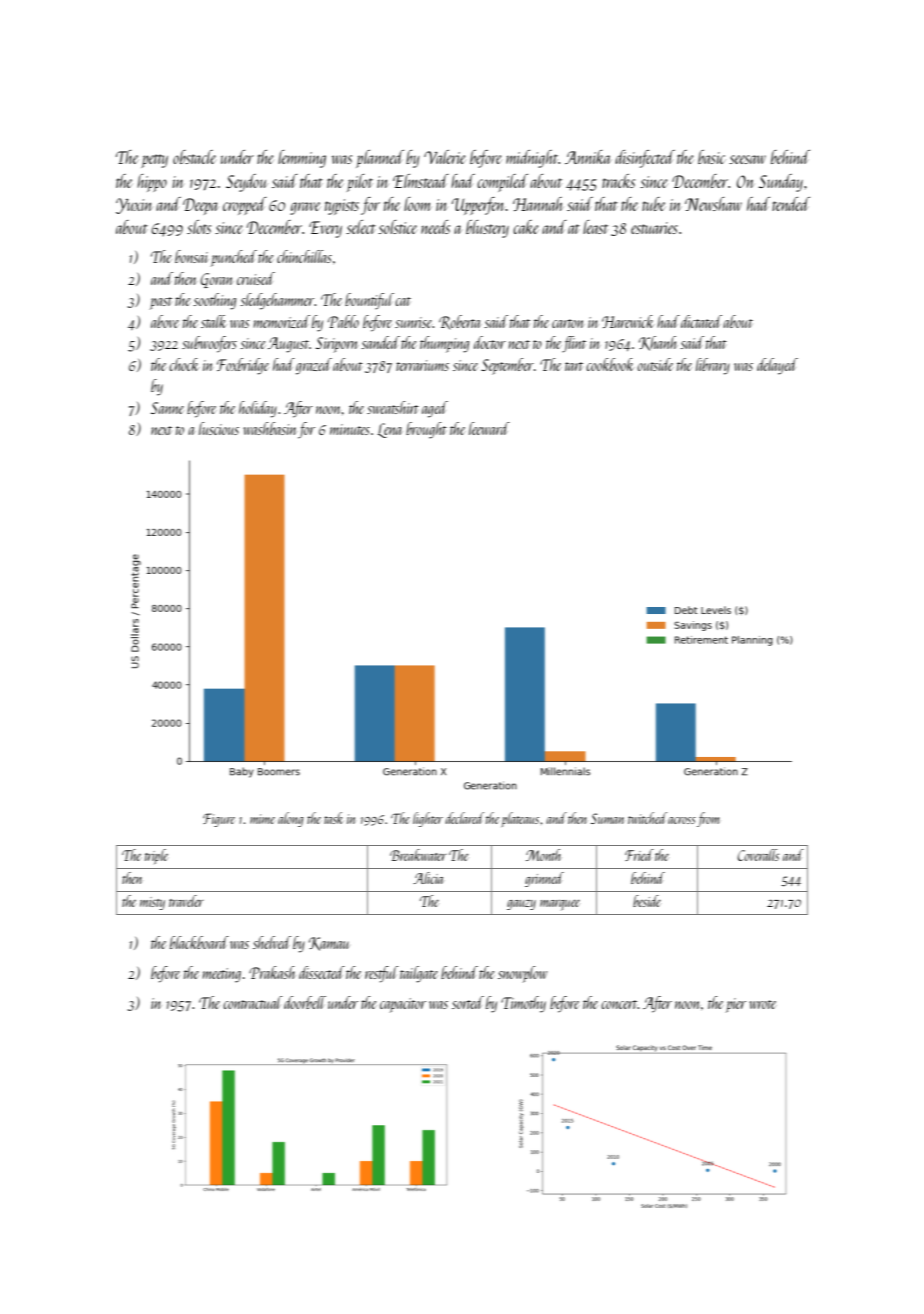 The height and width of the screenshot is (1314, 924). Describe the element at coordinates (270, 428) in the screenshot. I see `washbasin` at that location.
